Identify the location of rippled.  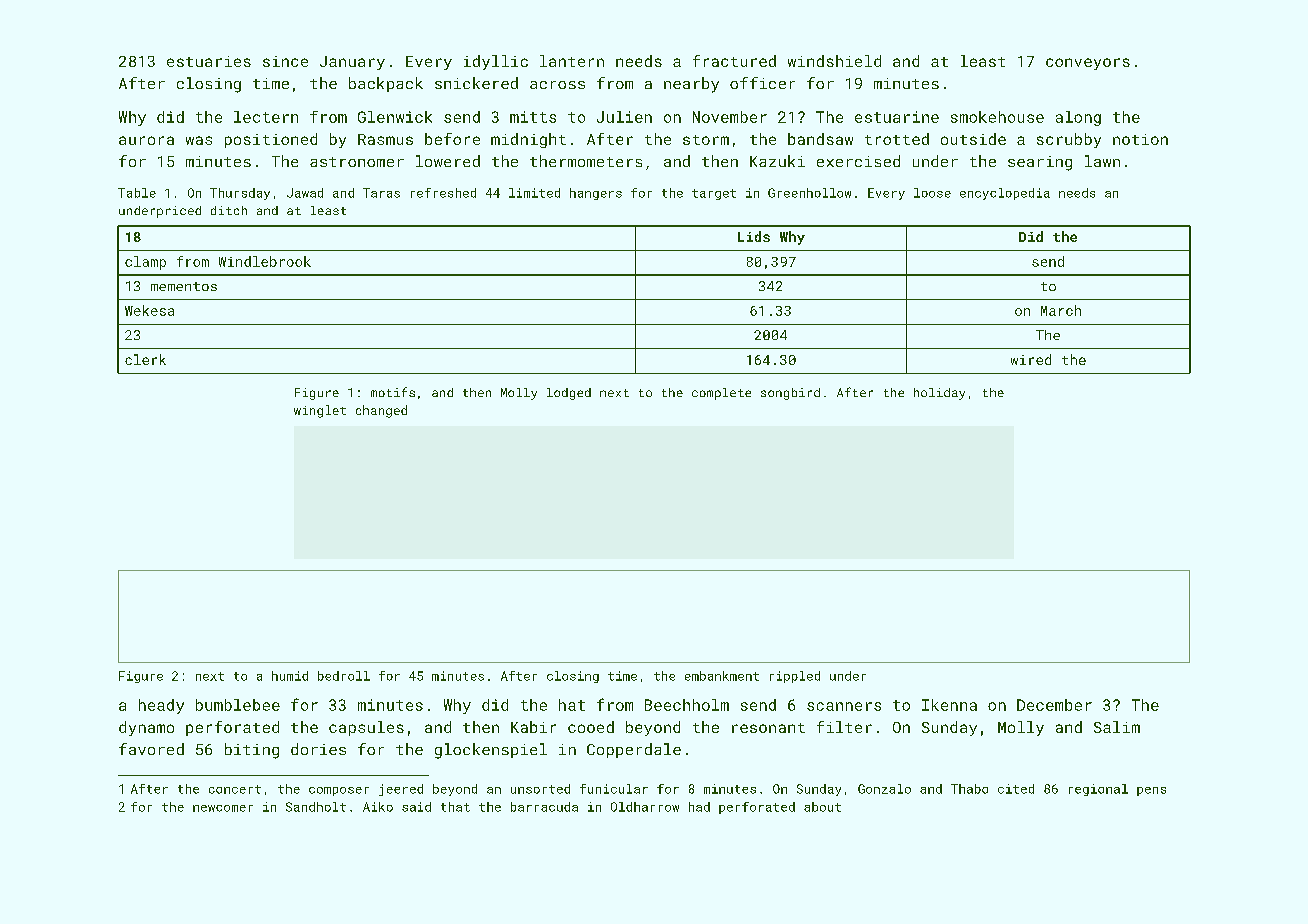
(795, 677).
